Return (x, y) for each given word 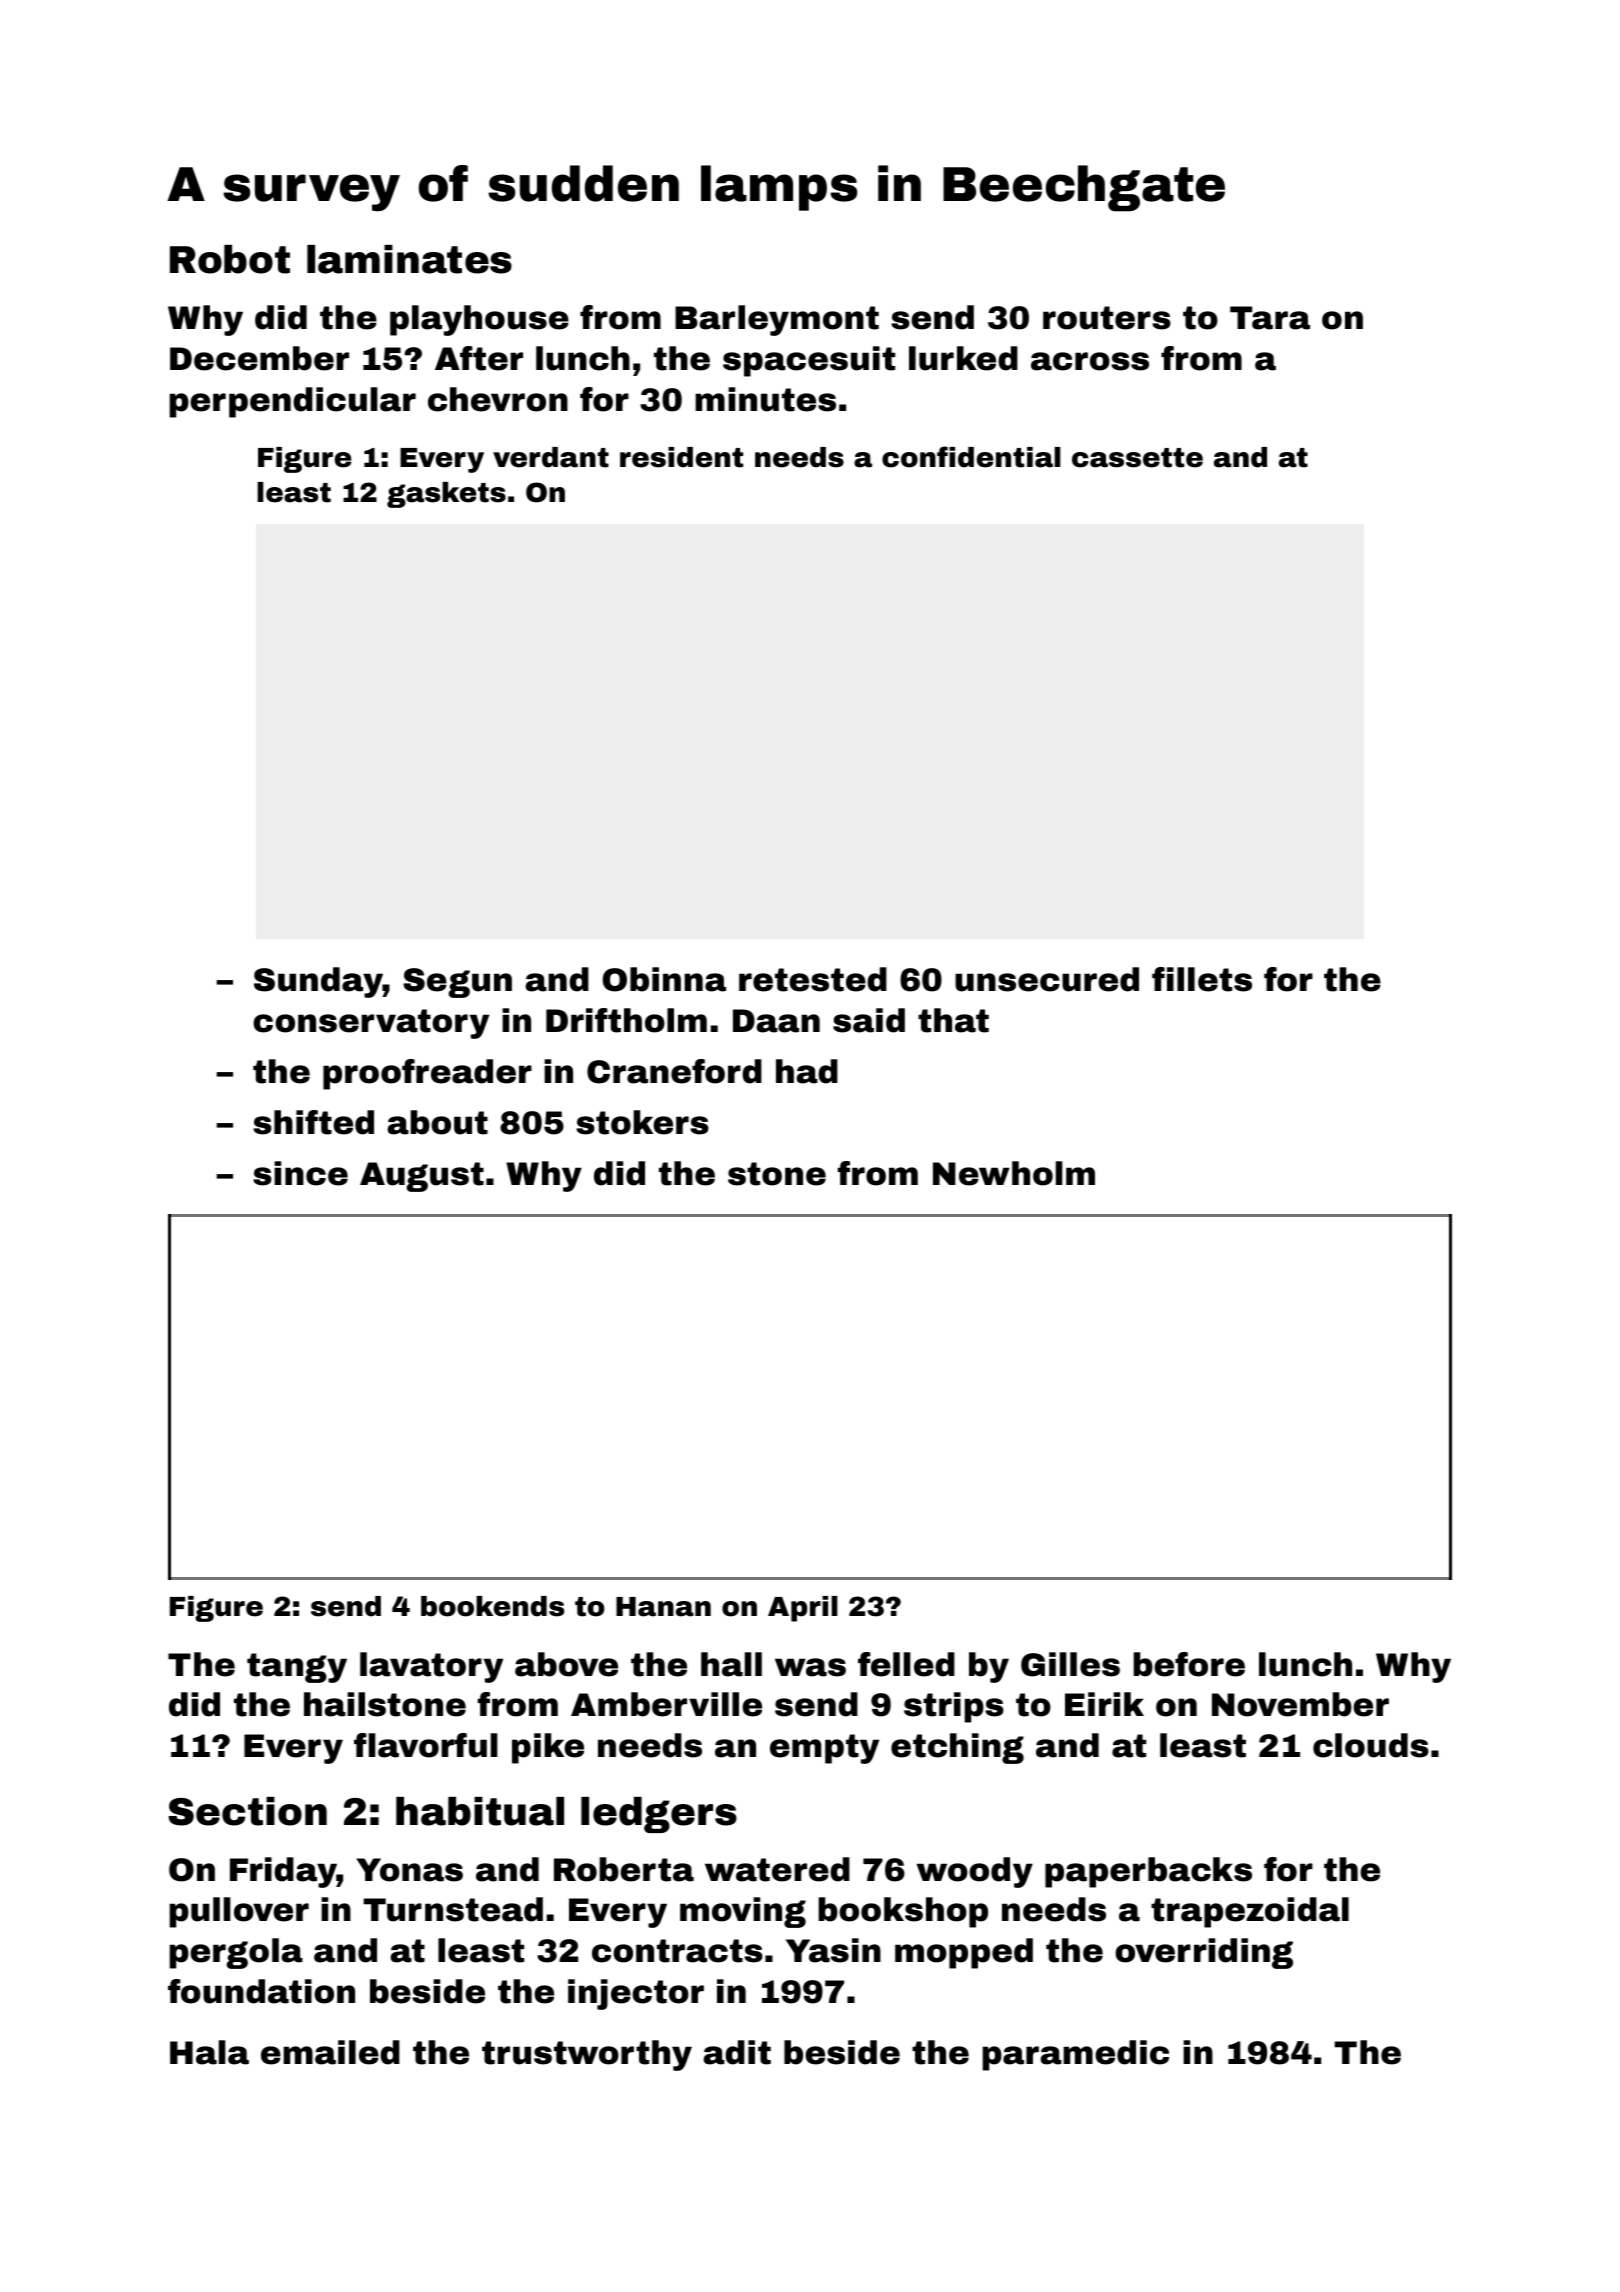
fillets (1202, 979)
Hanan (663, 1607)
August (422, 1177)
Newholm (1014, 1173)
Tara (1270, 318)
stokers (642, 1122)
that (953, 1020)
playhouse (479, 320)
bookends (492, 1606)
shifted (313, 1122)
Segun (457, 983)
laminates (409, 259)
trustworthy (587, 2055)
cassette (1137, 458)
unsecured (1047, 979)
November (1300, 1704)
